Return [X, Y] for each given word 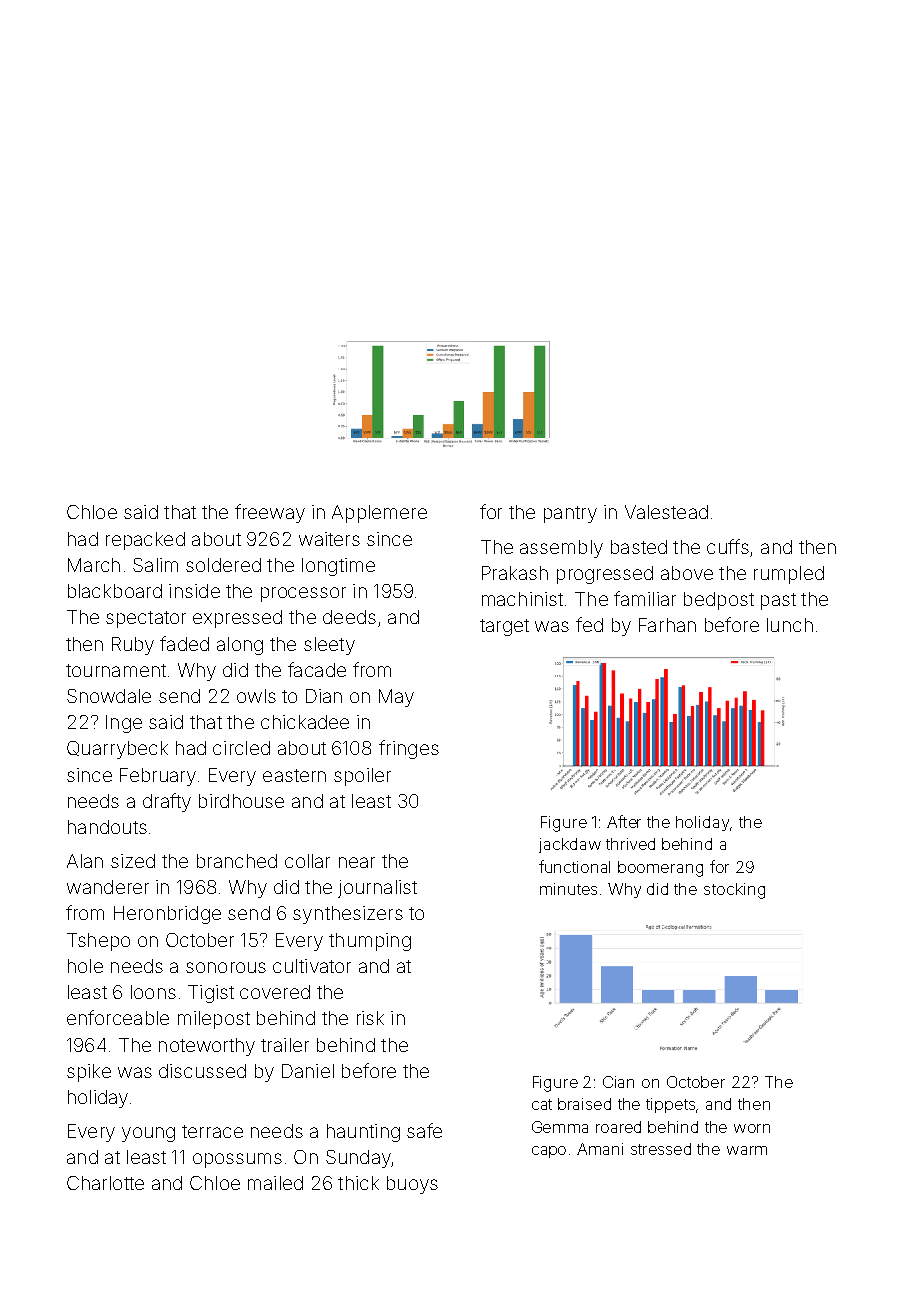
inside [194, 591]
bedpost [719, 601]
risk [370, 1018]
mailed [275, 1183]
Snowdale [109, 696]
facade [317, 669]
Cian [618, 1082]
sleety [329, 646]
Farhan [667, 625]
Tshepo [98, 942]
